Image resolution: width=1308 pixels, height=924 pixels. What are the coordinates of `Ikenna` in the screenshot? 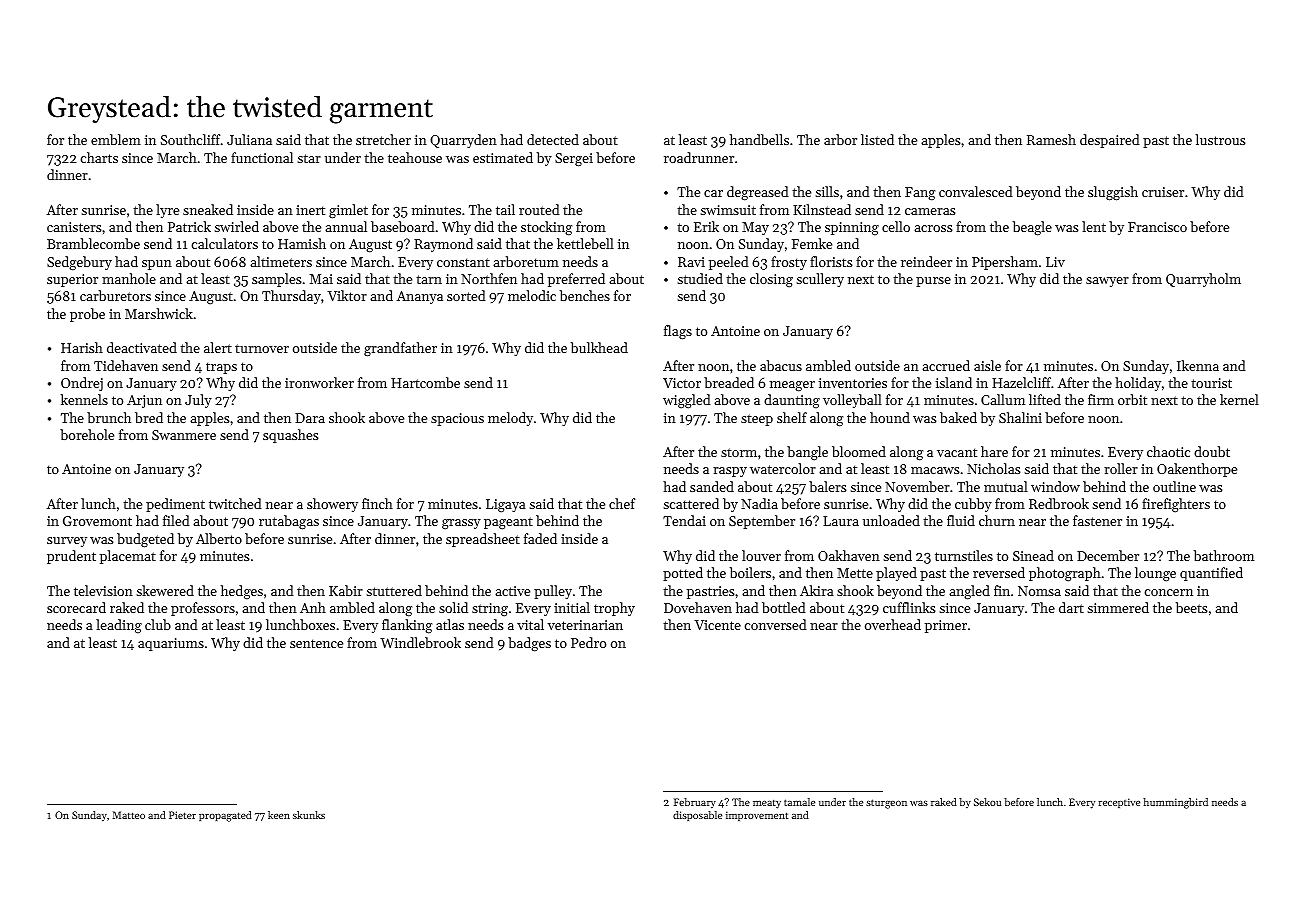 It's located at (1198, 365).
